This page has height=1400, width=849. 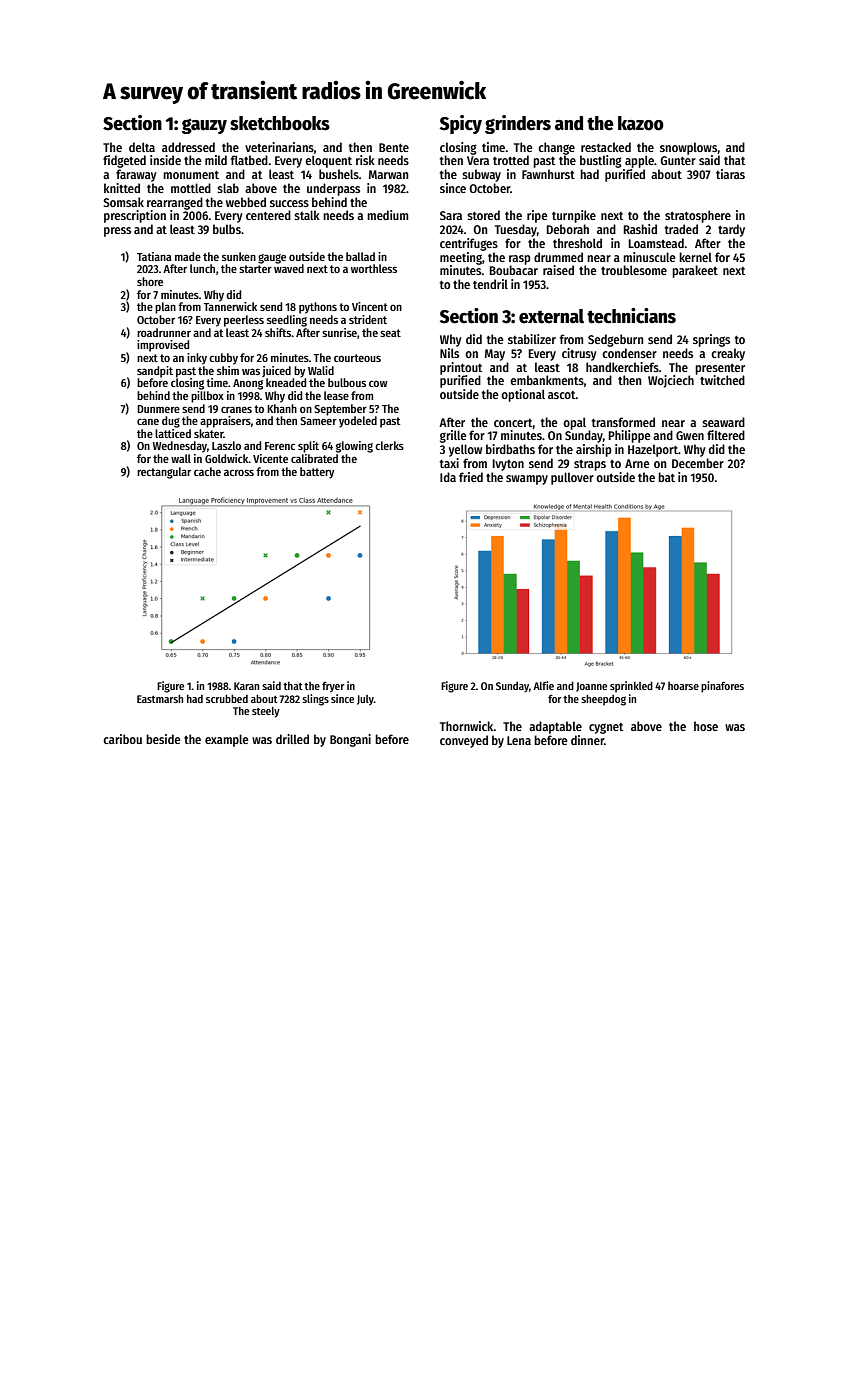 What do you see at coordinates (142, 147) in the page?
I see `delta` at bounding box center [142, 147].
